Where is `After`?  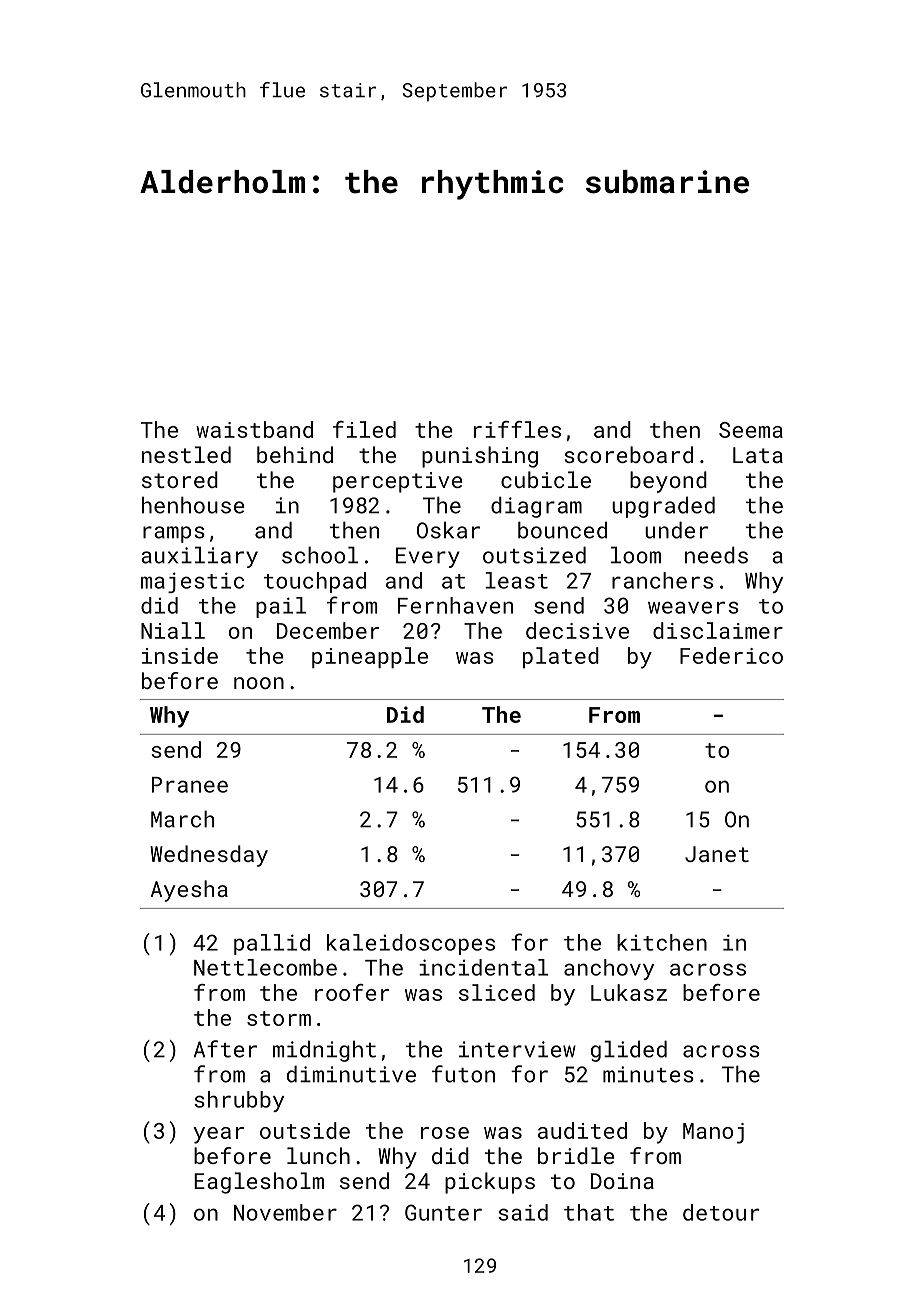 After is located at coordinates (225, 1049).
